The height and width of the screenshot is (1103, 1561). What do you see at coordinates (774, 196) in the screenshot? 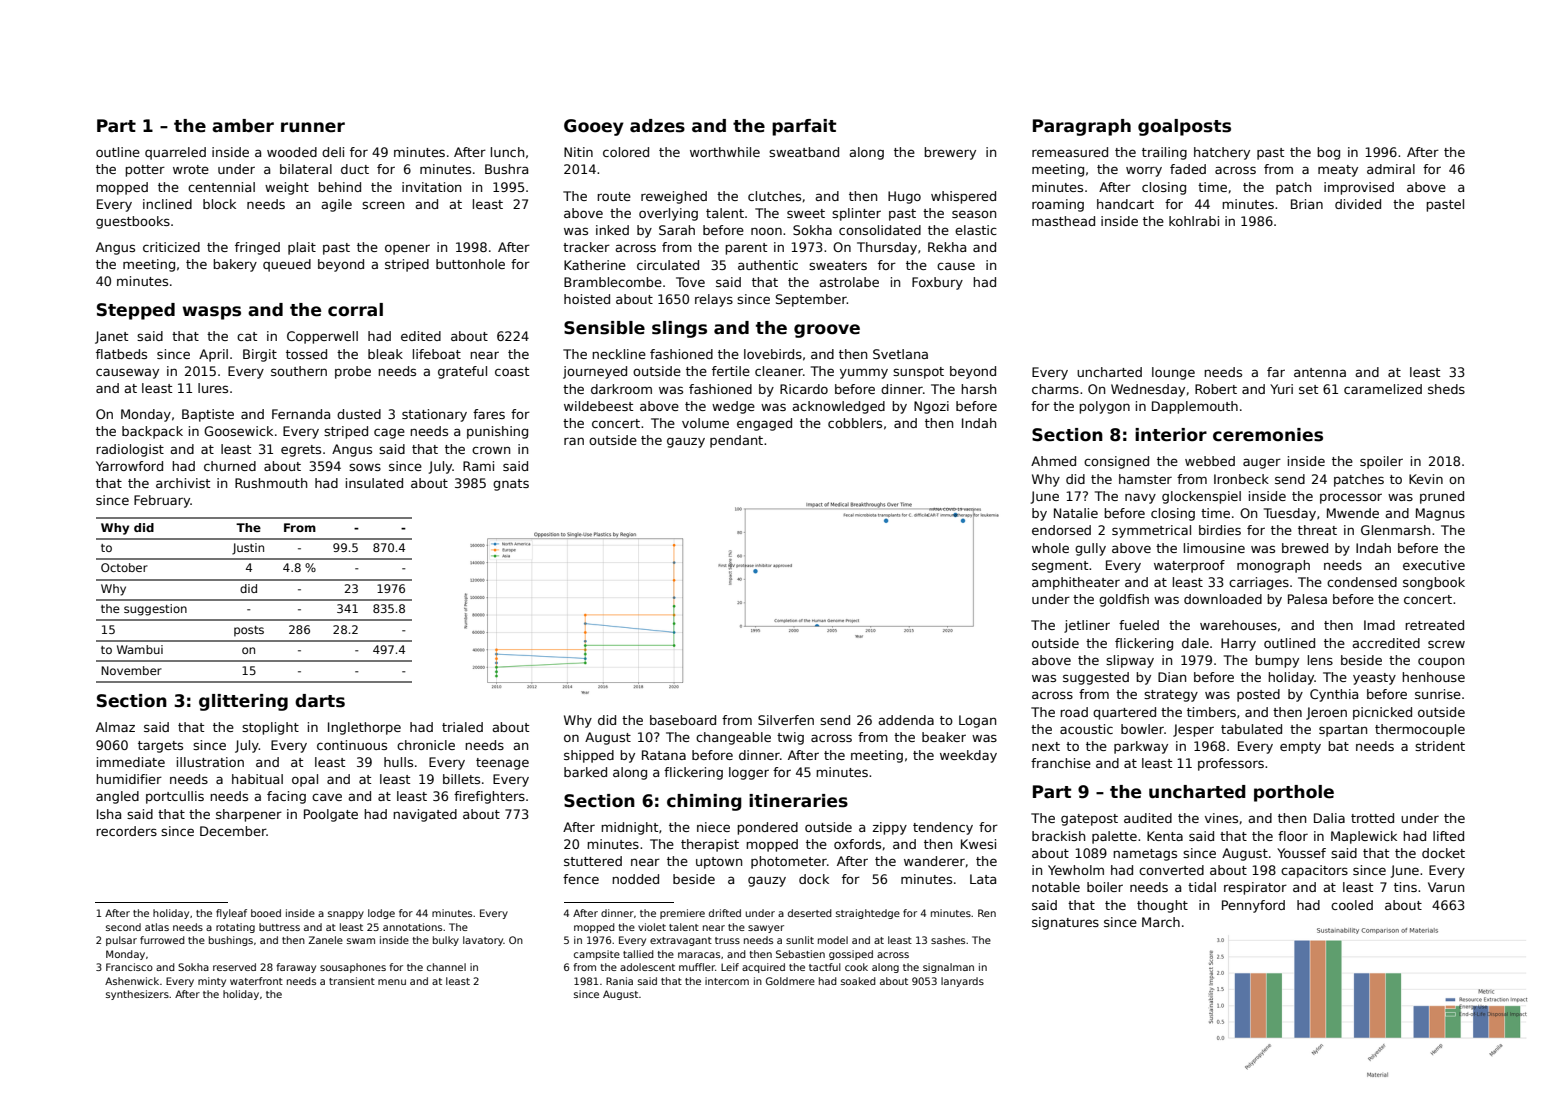
I see `clutches` at bounding box center [774, 196].
